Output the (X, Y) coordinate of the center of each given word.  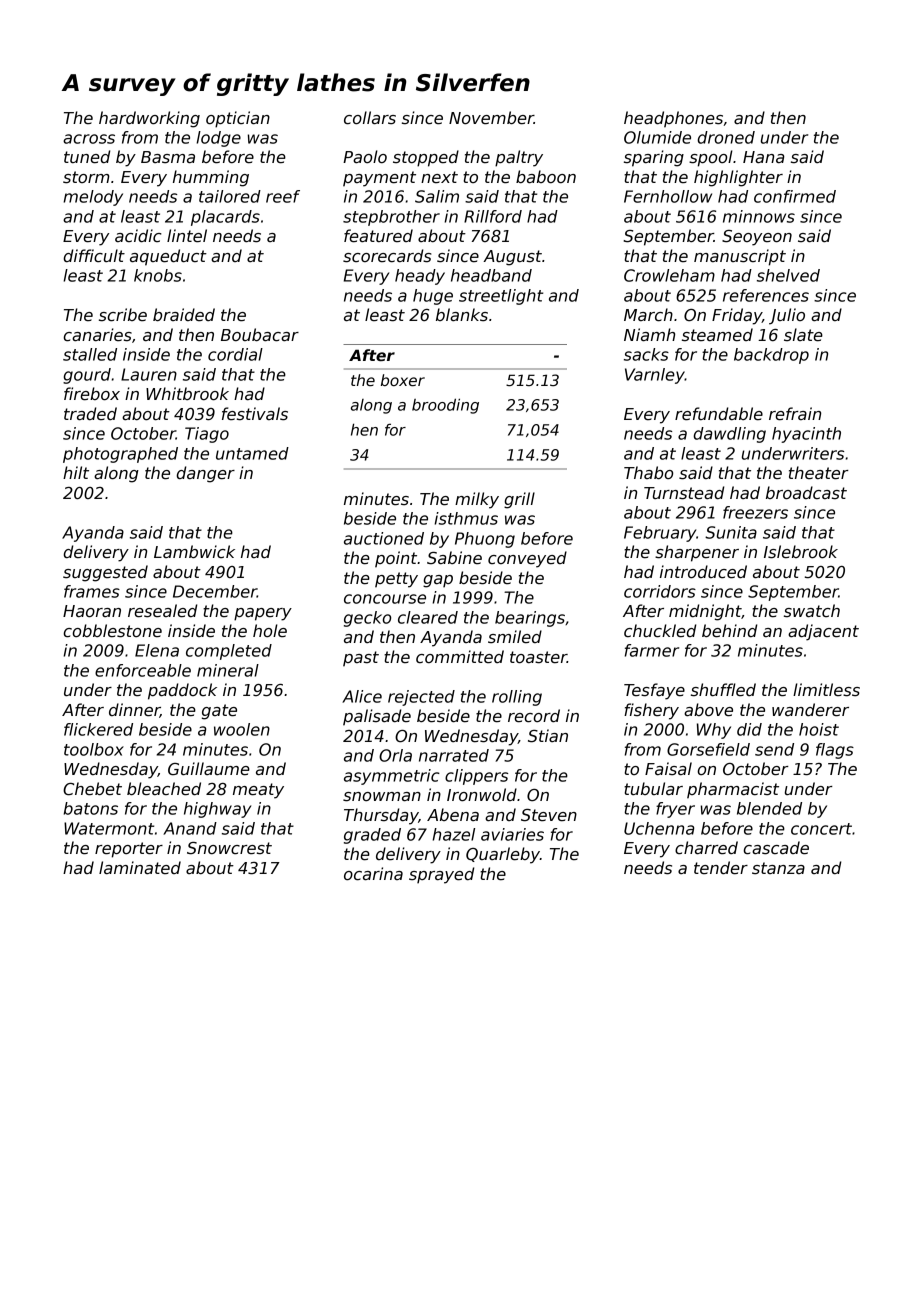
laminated (140, 868)
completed (229, 652)
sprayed (441, 875)
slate (803, 335)
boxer (403, 380)
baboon (546, 177)
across (89, 139)
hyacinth (806, 435)
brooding (445, 406)
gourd (87, 376)
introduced (703, 572)
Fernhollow (668, 196)
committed (460, 657)
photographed (120, 455)
